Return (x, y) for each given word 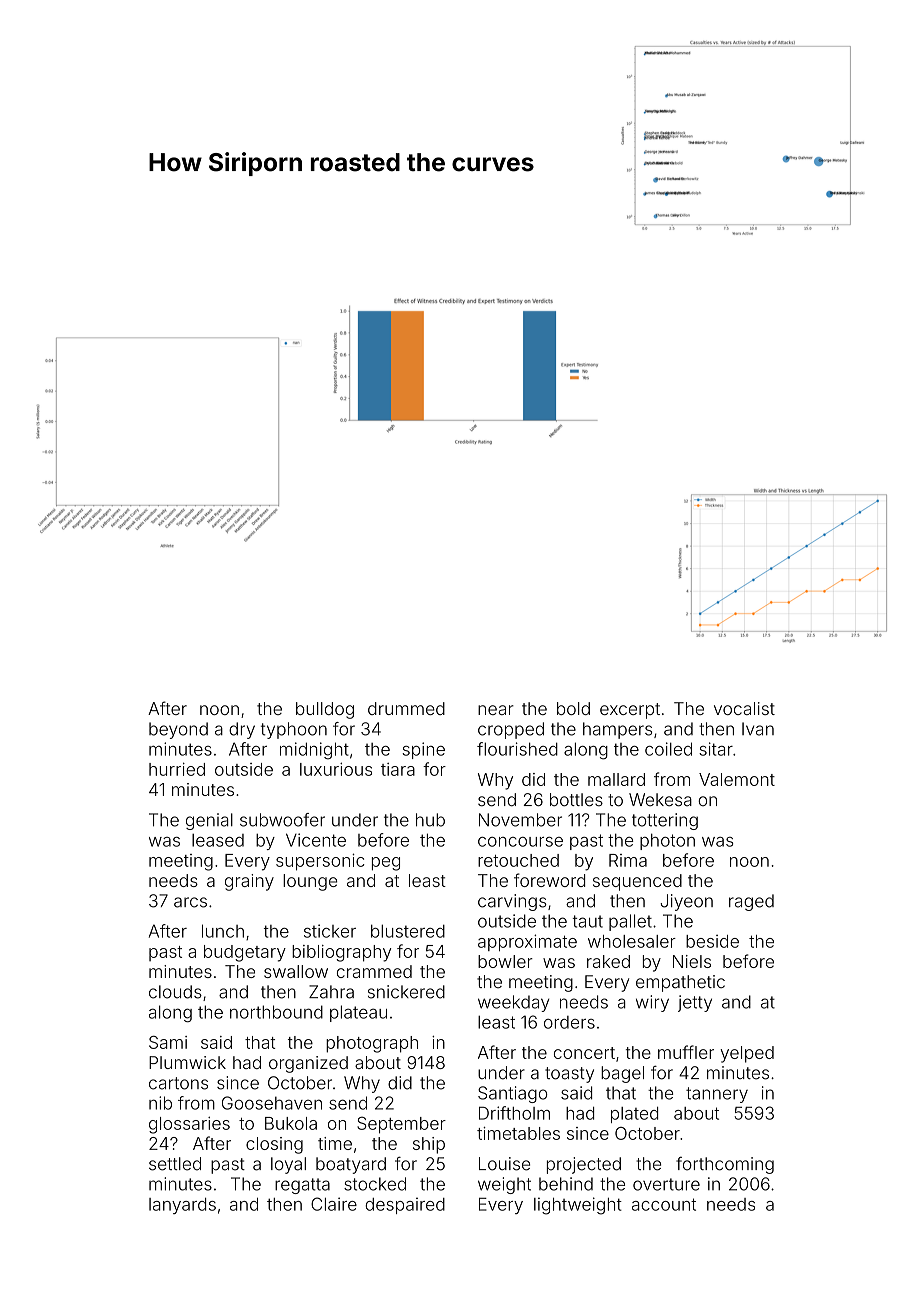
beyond (178, 730)
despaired (405, 1206)
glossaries (189, 1125)
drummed (406, 708)
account (664, 1204)
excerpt (630, 711)
